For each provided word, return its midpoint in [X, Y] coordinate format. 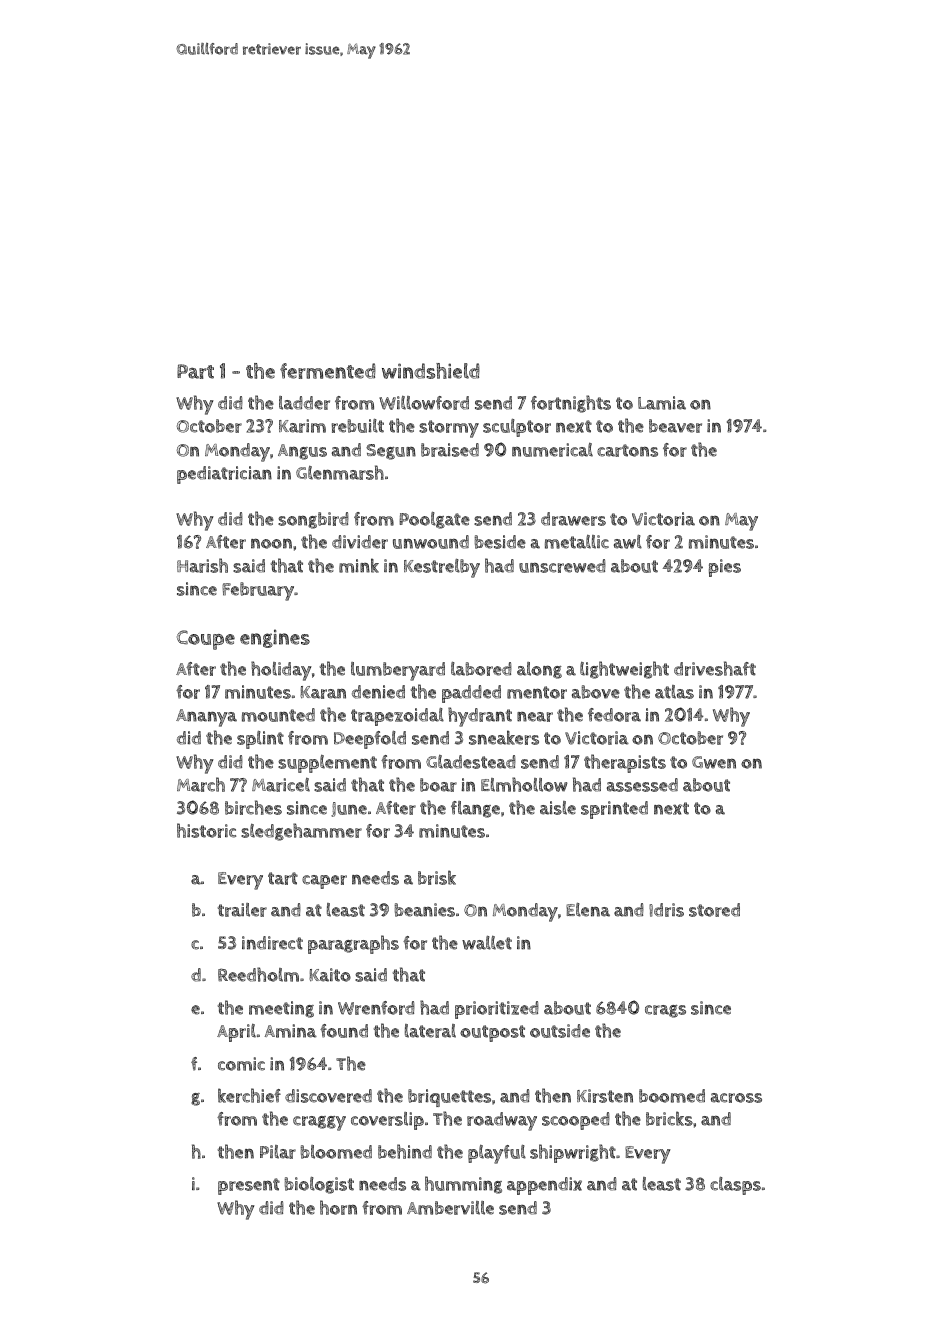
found [344, 1031]
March [201, 784]
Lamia [662, 403]
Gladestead [471, 762]
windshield [431, 371]
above [596, 692]
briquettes [449, 1098]
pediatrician [224, 475]
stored [714, 910]
